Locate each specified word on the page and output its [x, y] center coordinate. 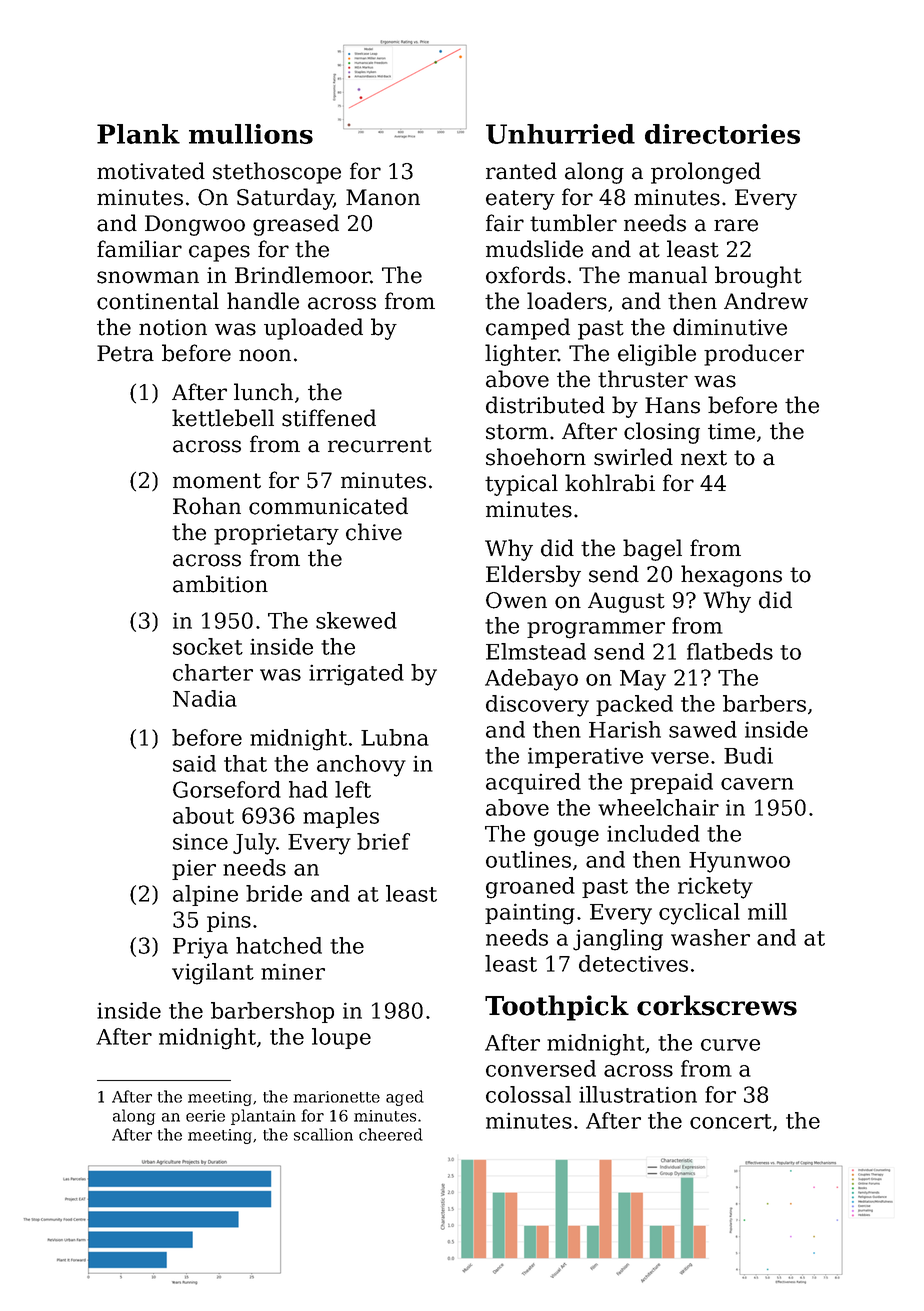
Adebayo [531, 680]
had [308, 789]
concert [731, 1121]
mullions [251, 134]
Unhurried [560, 134]
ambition [220, 584]
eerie [205, 1116]
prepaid [671, 783]
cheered [391, 1134]
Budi [748, 755]
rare [736, 225]
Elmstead [536, 651]
